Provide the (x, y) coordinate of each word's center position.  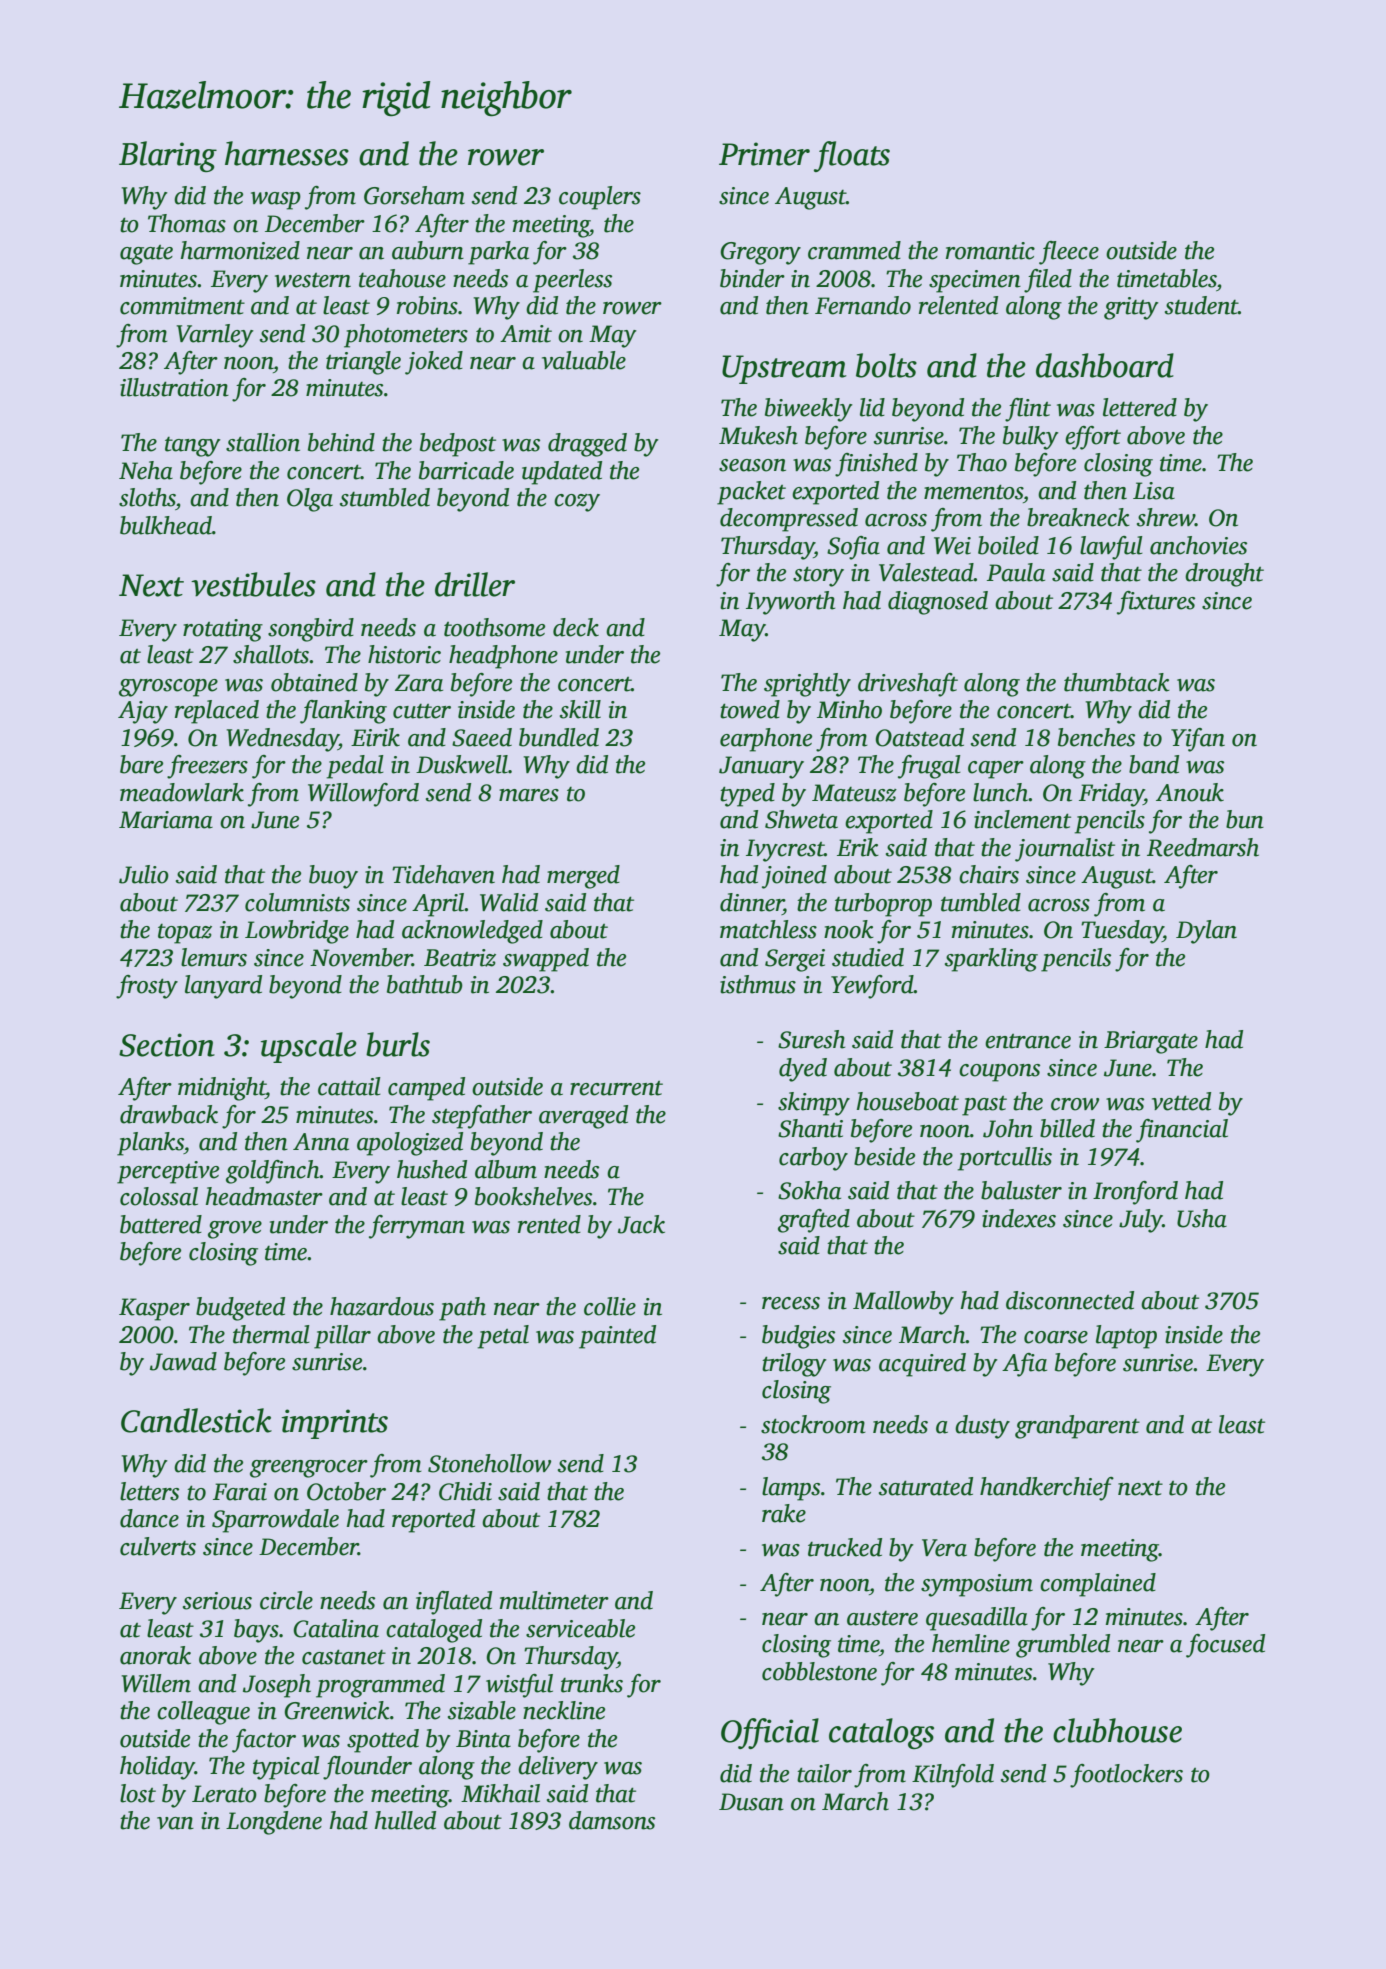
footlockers (1126, 1776)
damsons (612, 1820)
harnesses (287, 153)
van (175, 1823)
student (1201, 305)
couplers (600, 198)
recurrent (616, 1088)
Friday (1111, 795)
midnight (222, 1089)
